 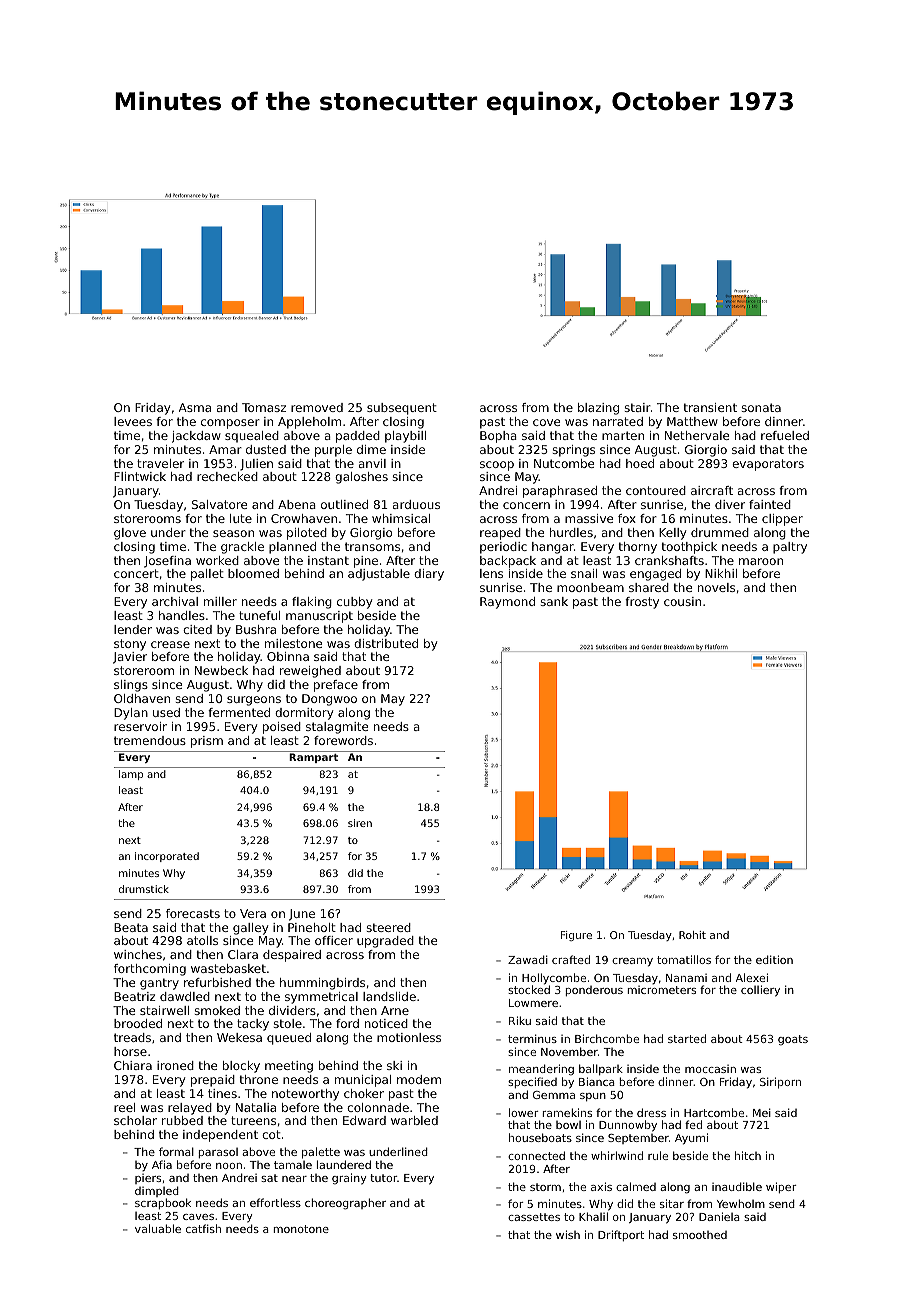 I want to click on wish, so click(x=568, y=1234).
